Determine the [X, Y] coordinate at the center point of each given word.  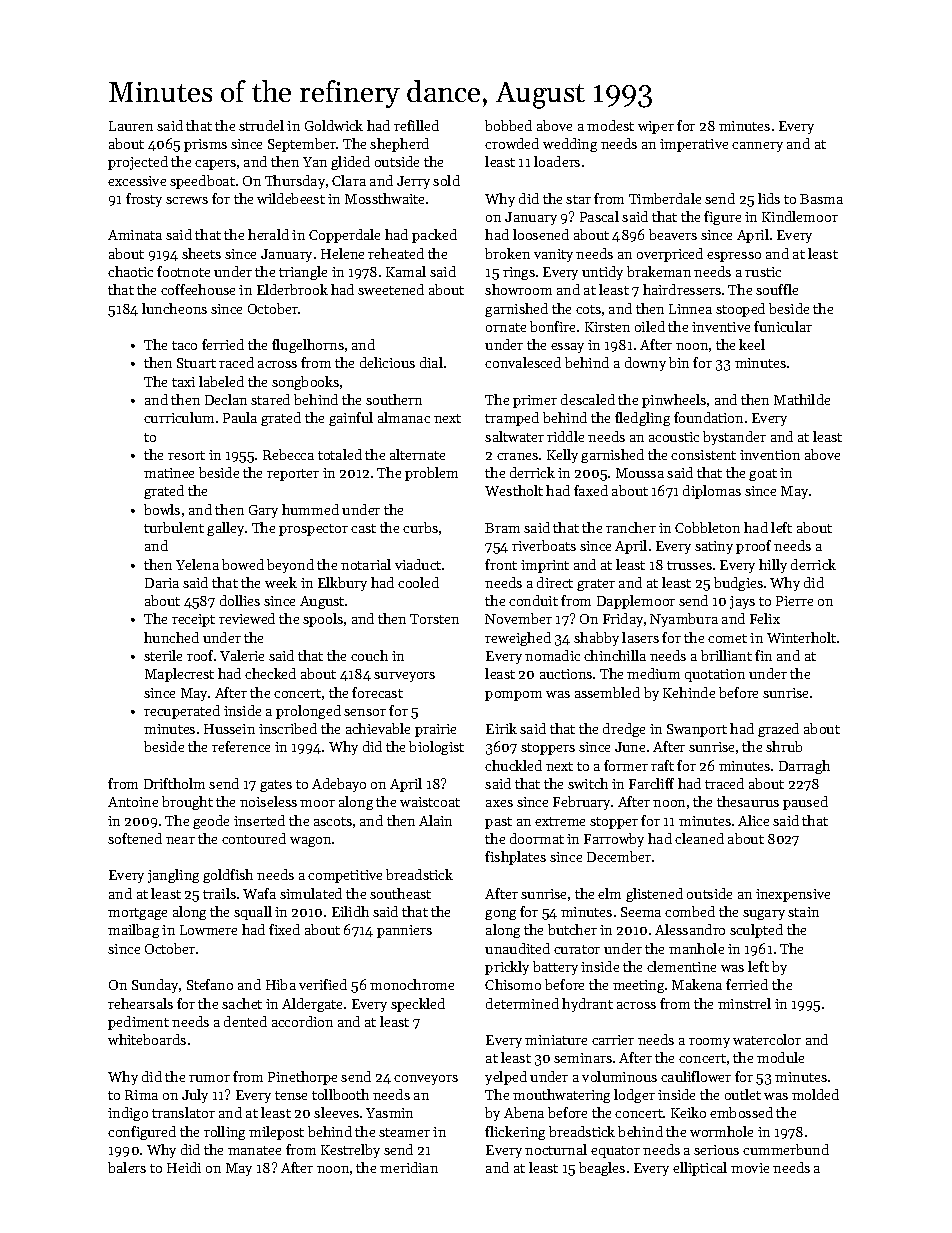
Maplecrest [179, 675]
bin [679, 362]
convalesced [523, 362]
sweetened [391, 289]
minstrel [744, 1003]
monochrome [412, 984]
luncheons [174, 308]
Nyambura [684, 620]
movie [750, 1168]
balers [127, 1167]
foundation [708, 417]
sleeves [336, 1112]
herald [268, 234]
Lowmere [208, 930]
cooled [418, 582]
